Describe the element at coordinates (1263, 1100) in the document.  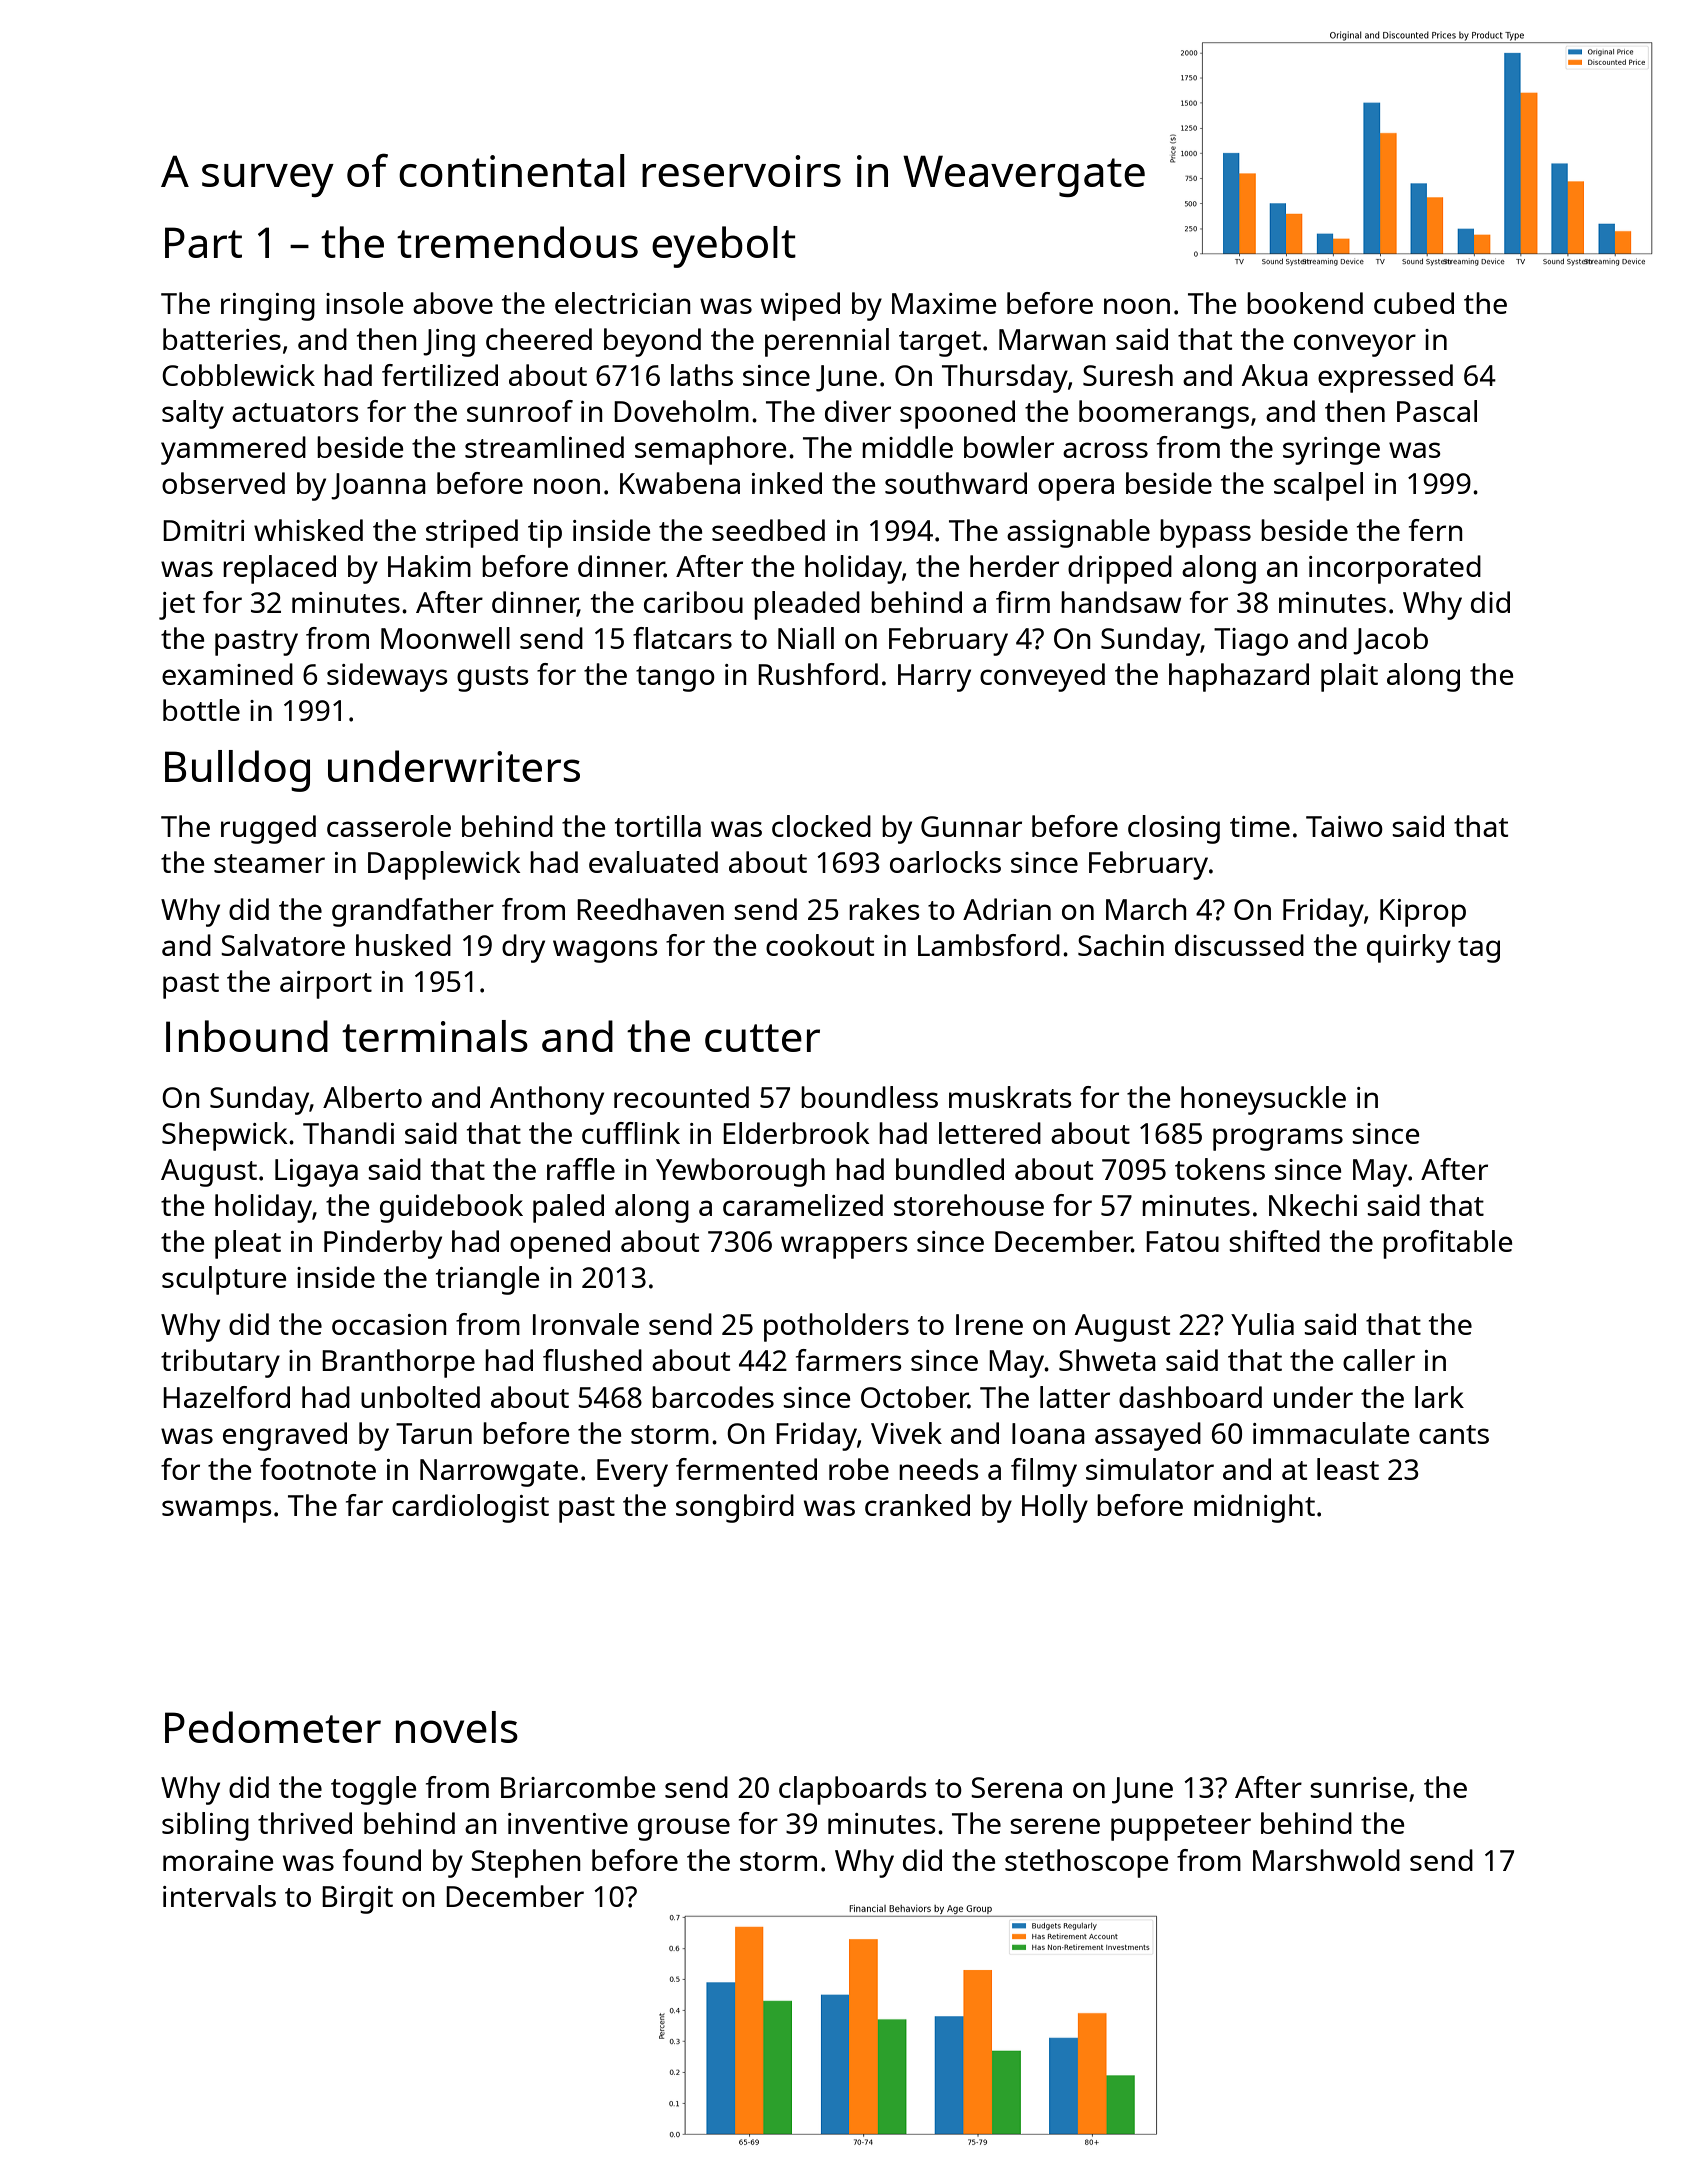
I see `honeysuckle` at that location.
